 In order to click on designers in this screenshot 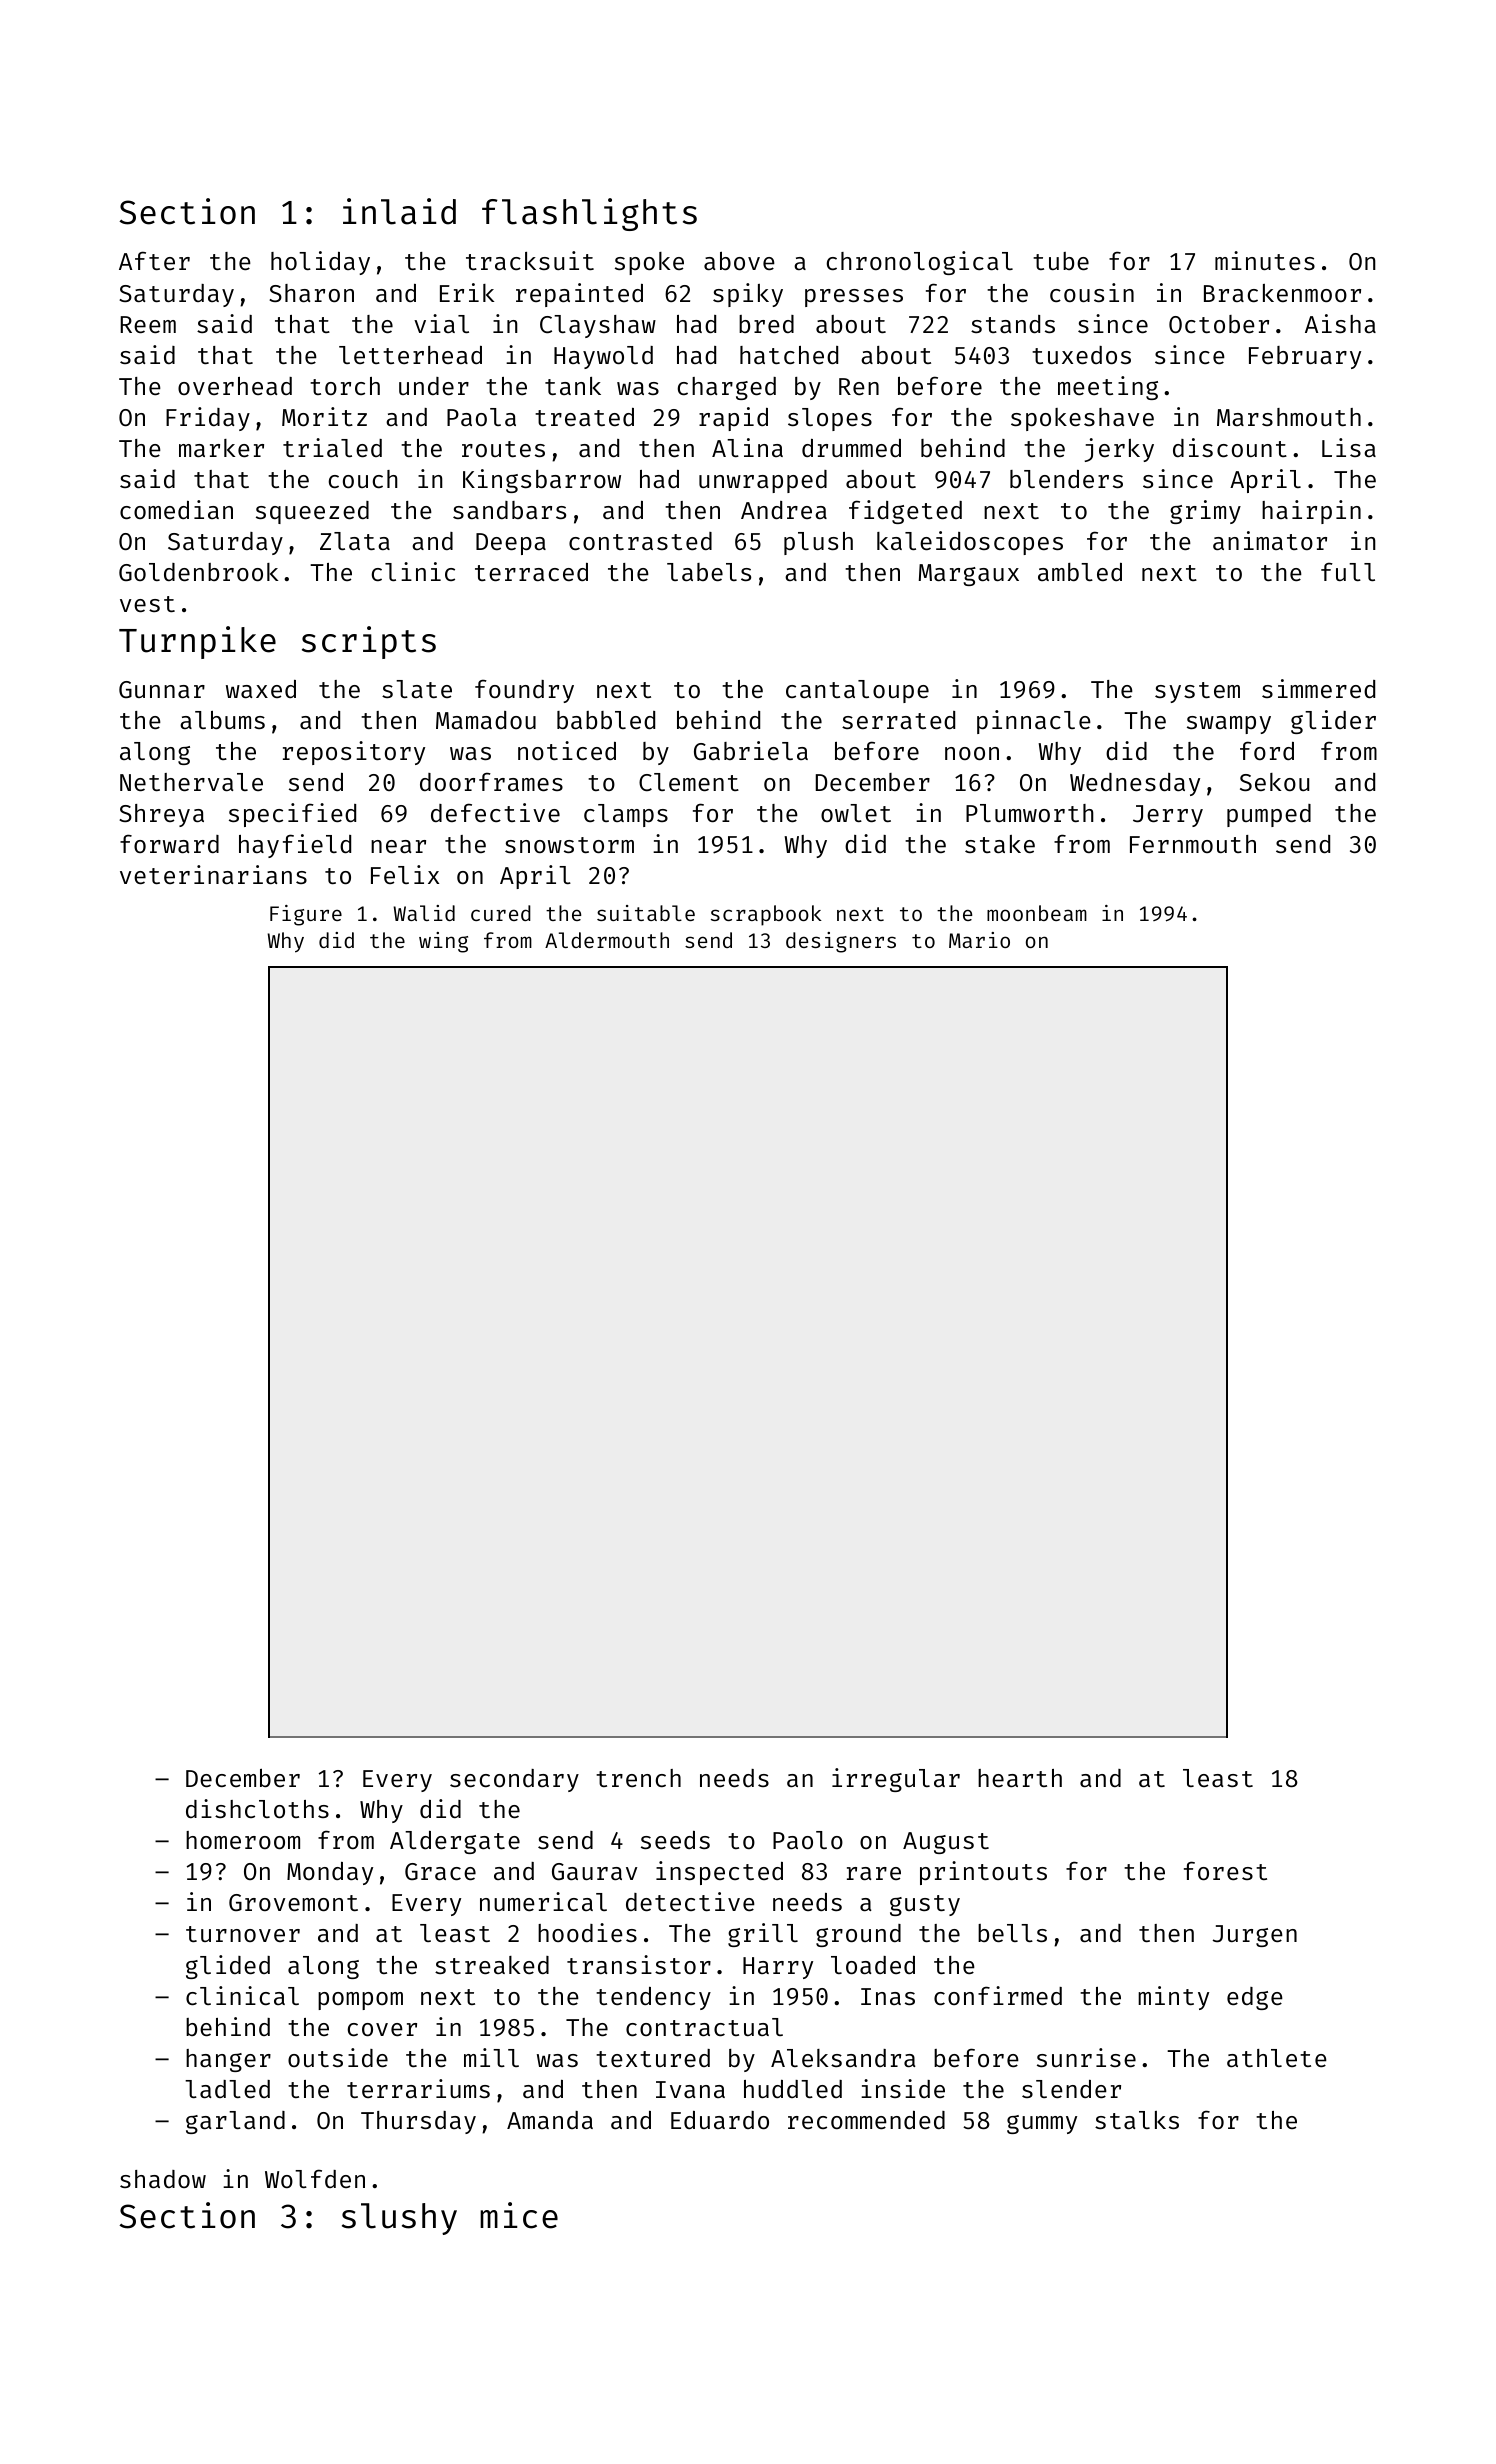, I will do `click(841, 942)`.
